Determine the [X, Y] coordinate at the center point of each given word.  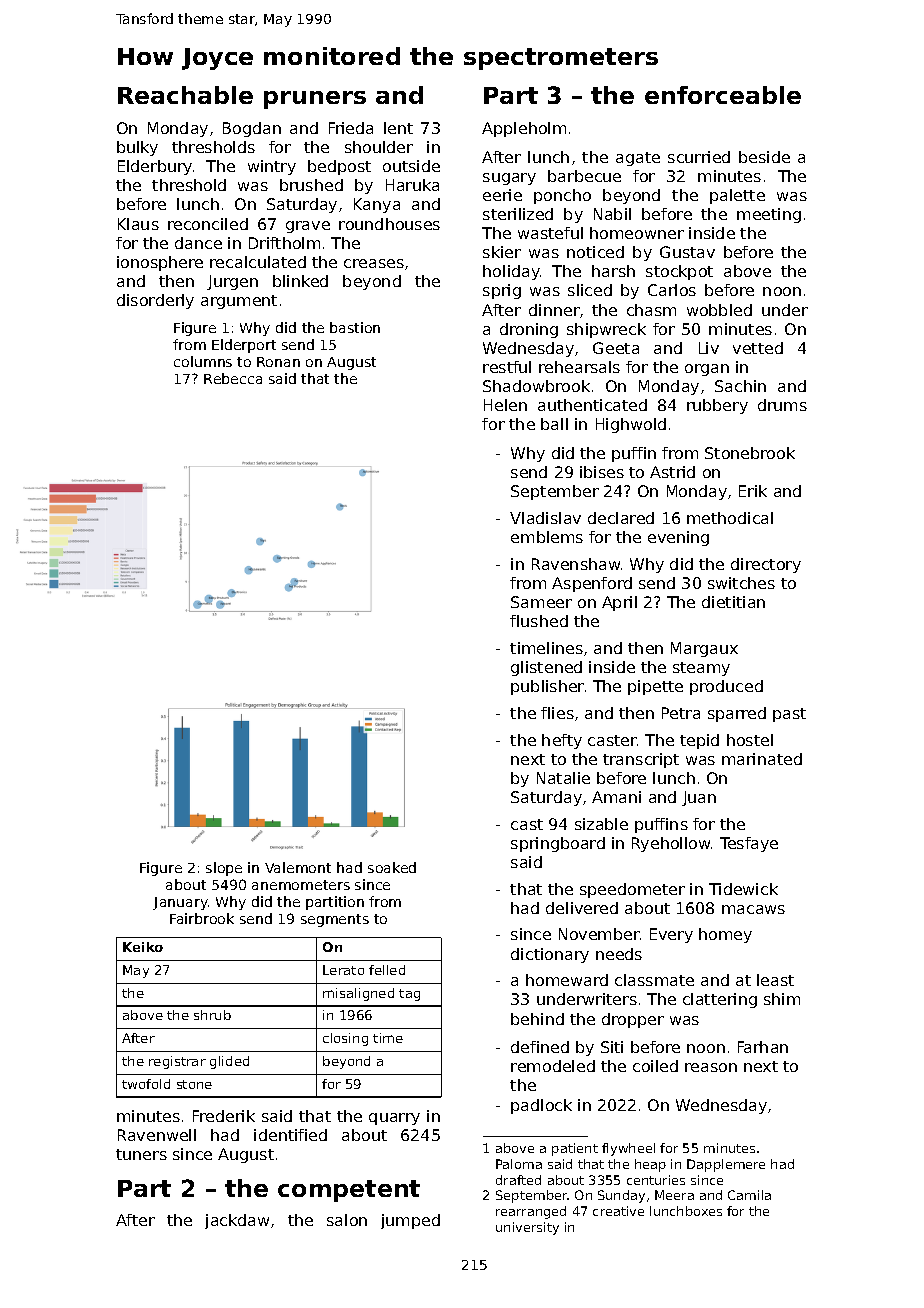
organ [707, 370]
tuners [141, 1154]
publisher [547, 687]
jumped [410, 1221]
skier [502, 252]
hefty [562, 741]
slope [224, 869]
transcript [641, 760]
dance [198, 243]
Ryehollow [671, 844]
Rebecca [233, 378]
